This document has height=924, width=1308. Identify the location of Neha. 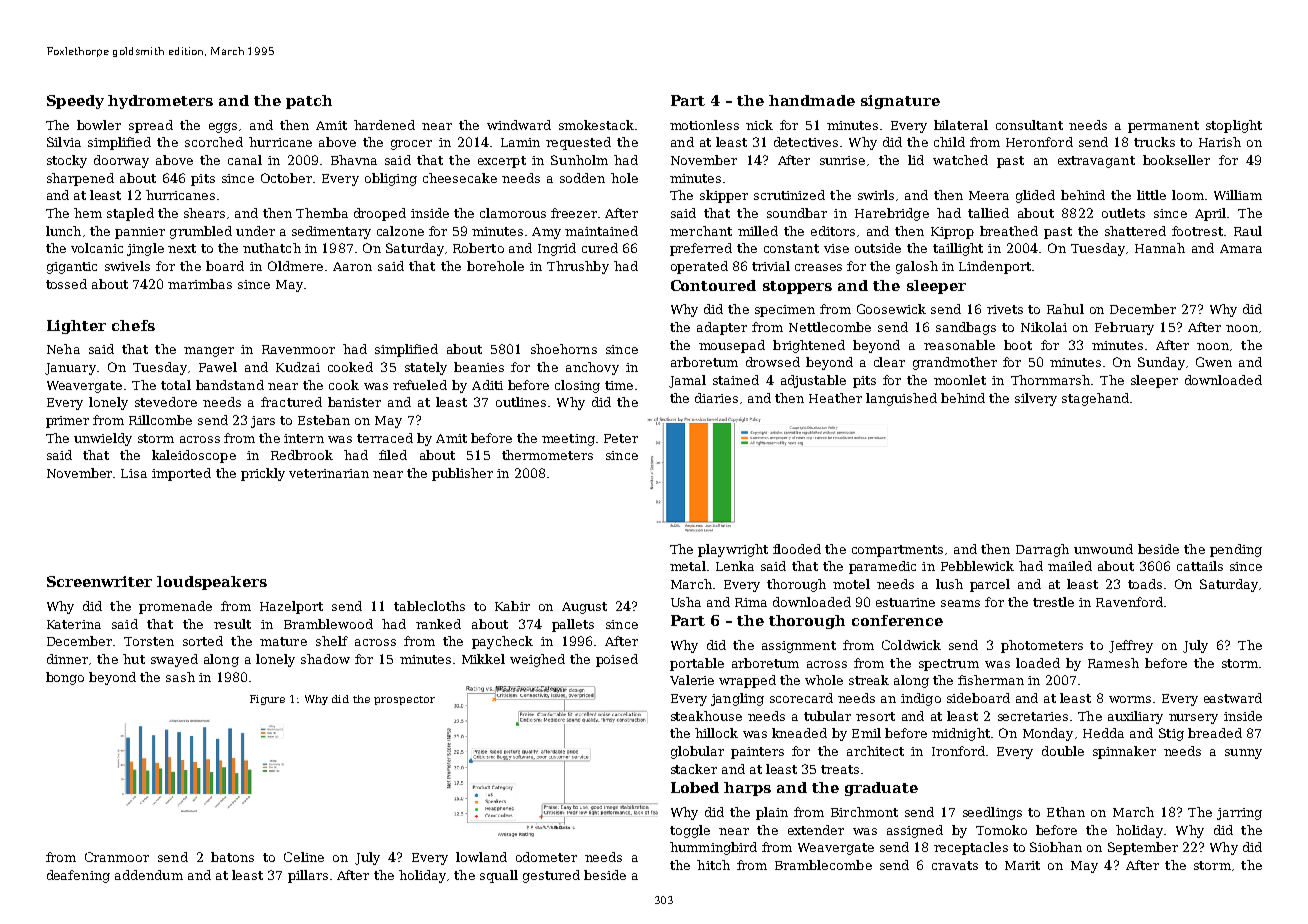
(63, 349).
